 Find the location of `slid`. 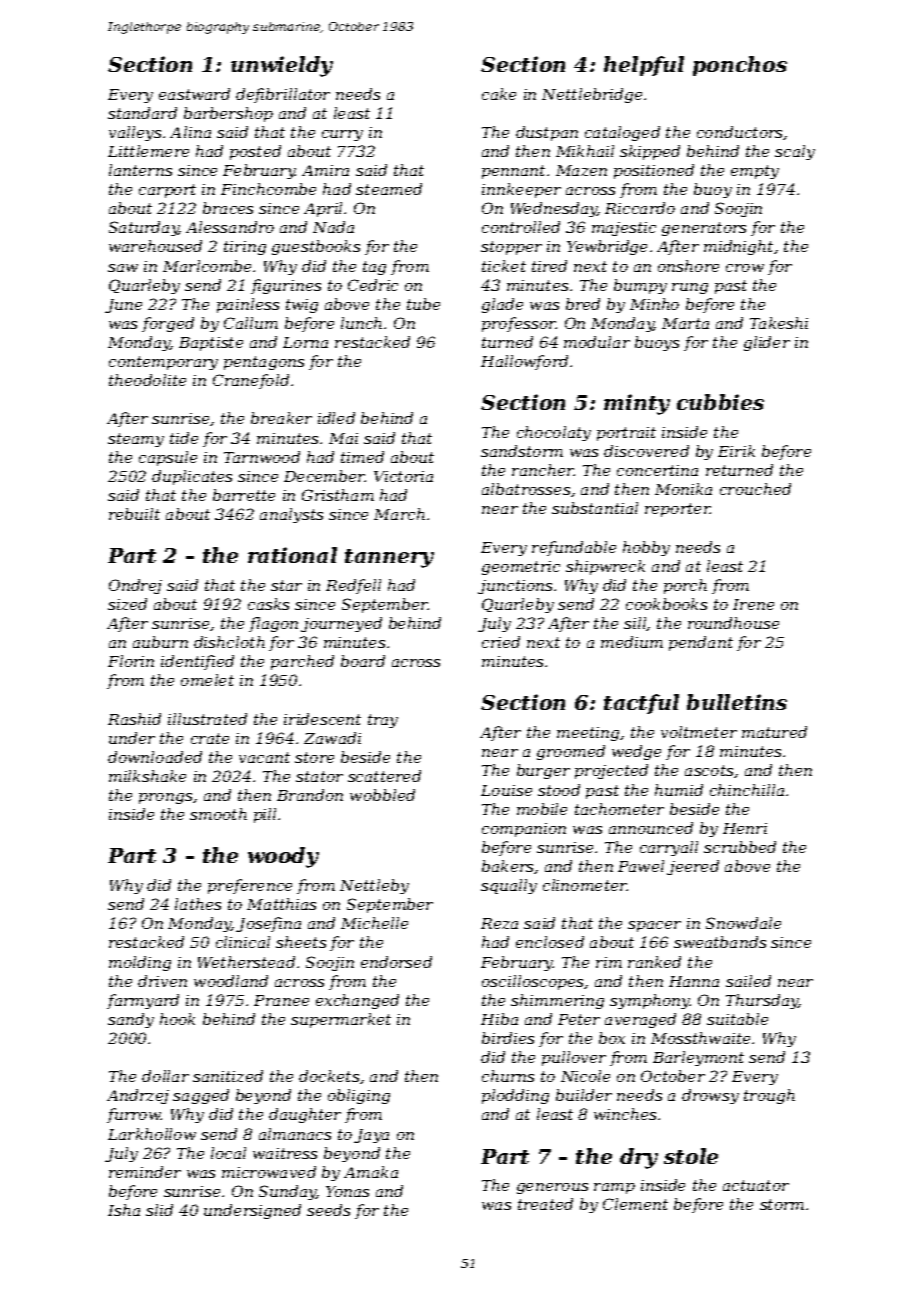

slid is located at coordinates (159, 1210).
